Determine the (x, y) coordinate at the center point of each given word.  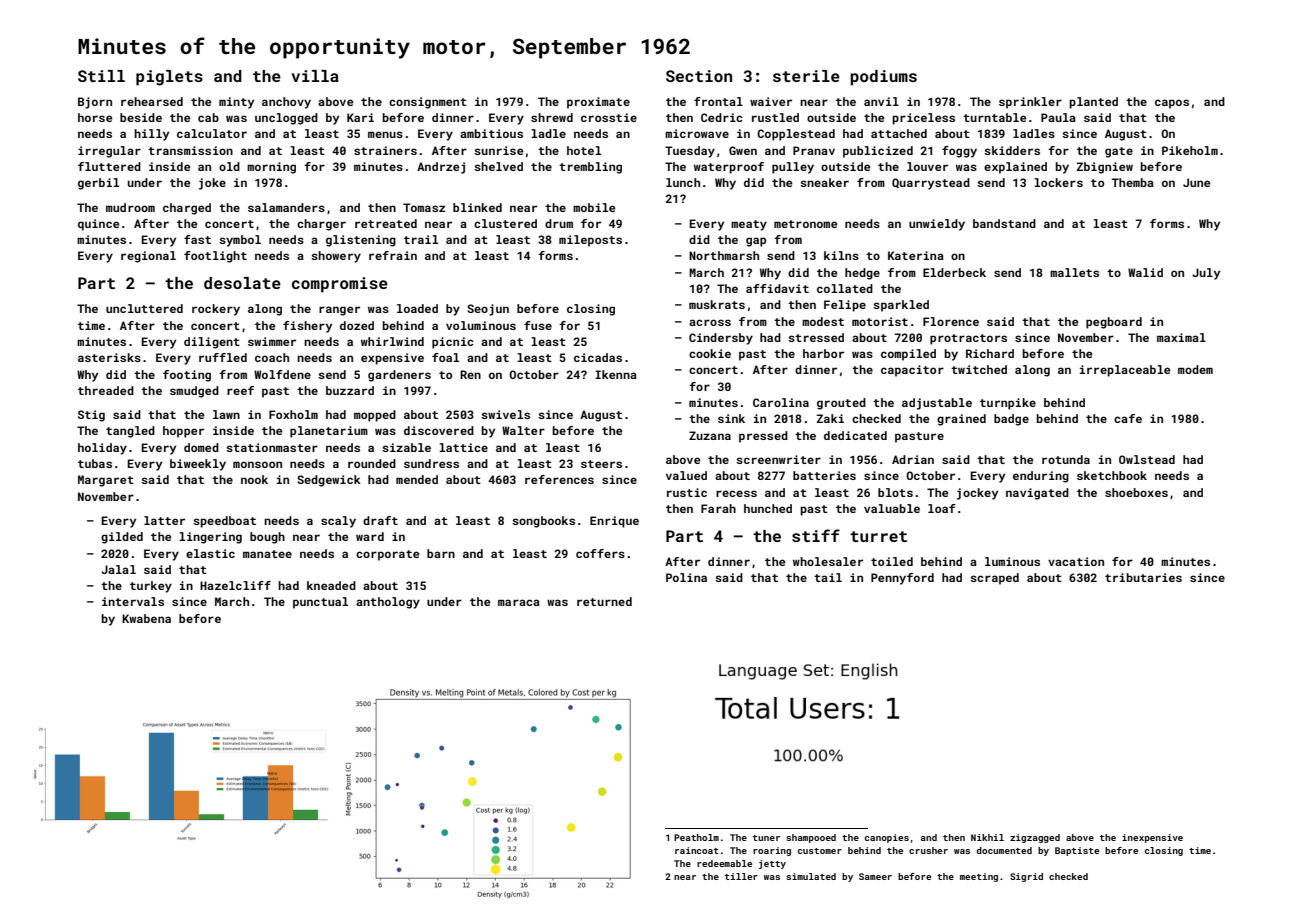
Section (699, 76)
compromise (340, 285)
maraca (519, 602)
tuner (766, 838)
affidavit (777, 288)
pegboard (1114, 323)
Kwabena (146, 618)
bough (267, 538)
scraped (994, 579)
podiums (883, 78)
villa (315, 76)
